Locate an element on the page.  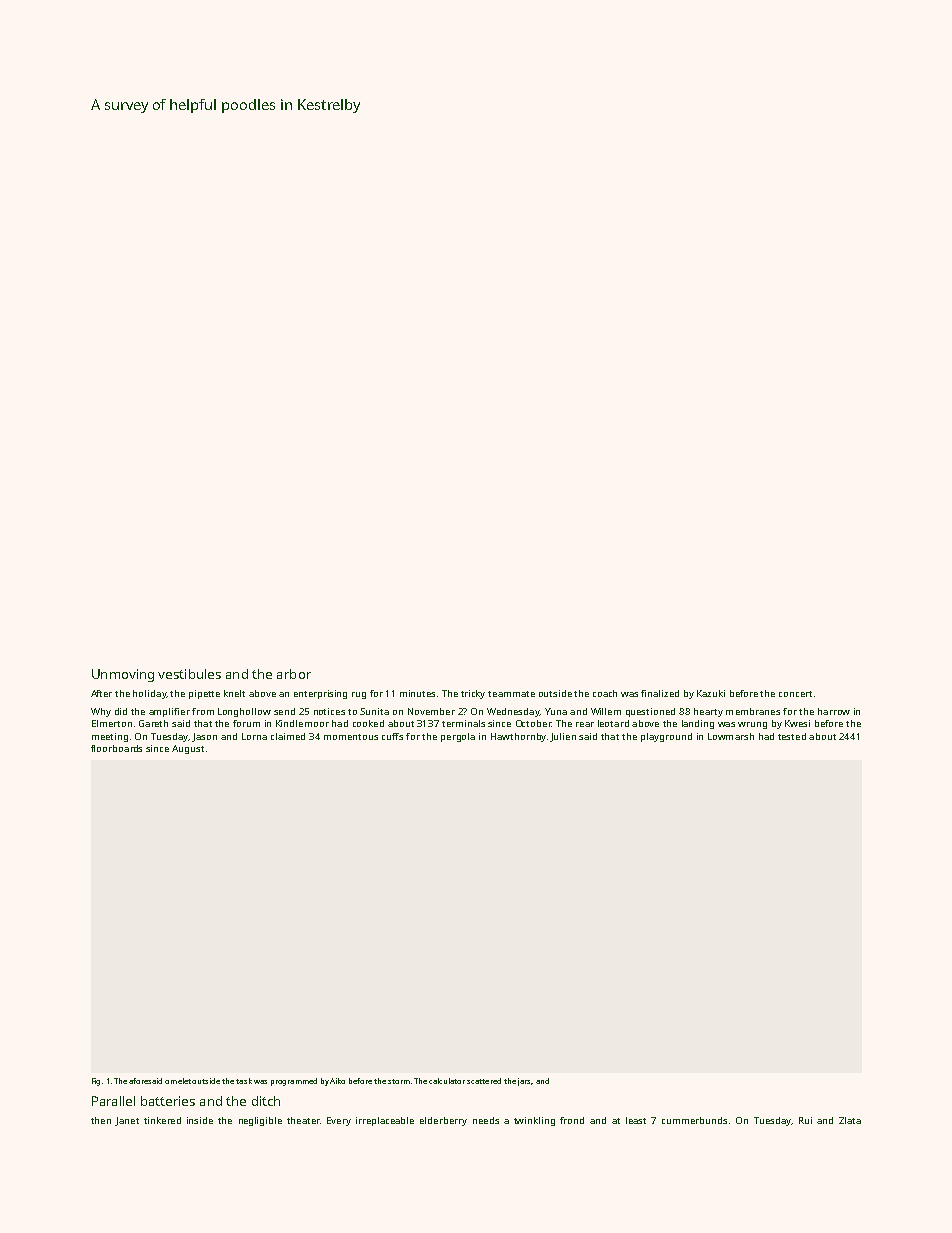
Unmoving is located at coordinates (123, 675).
